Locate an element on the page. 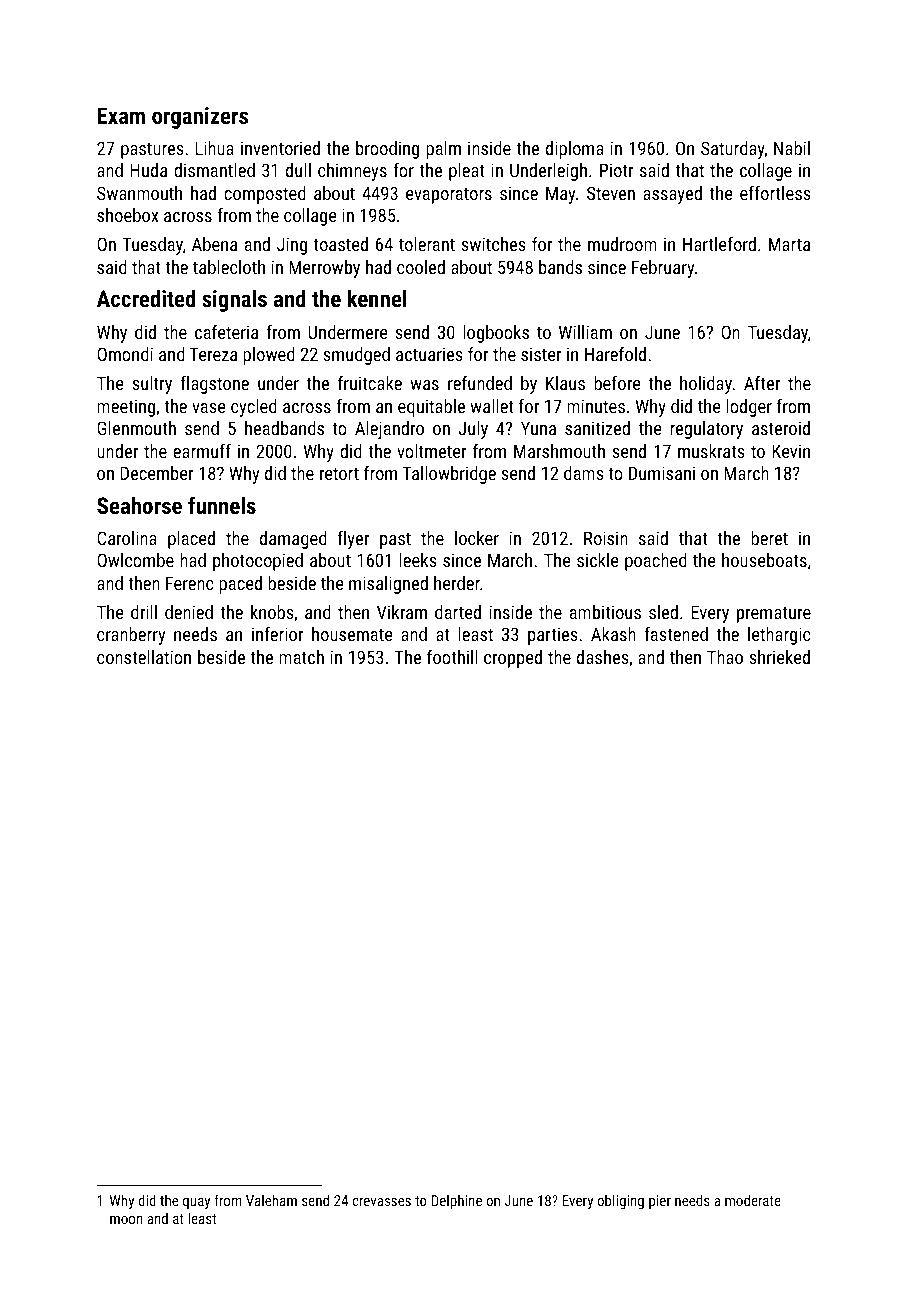 The height and width of the page is (1316, 908). Nabil is located at coordinates (792, 148).
